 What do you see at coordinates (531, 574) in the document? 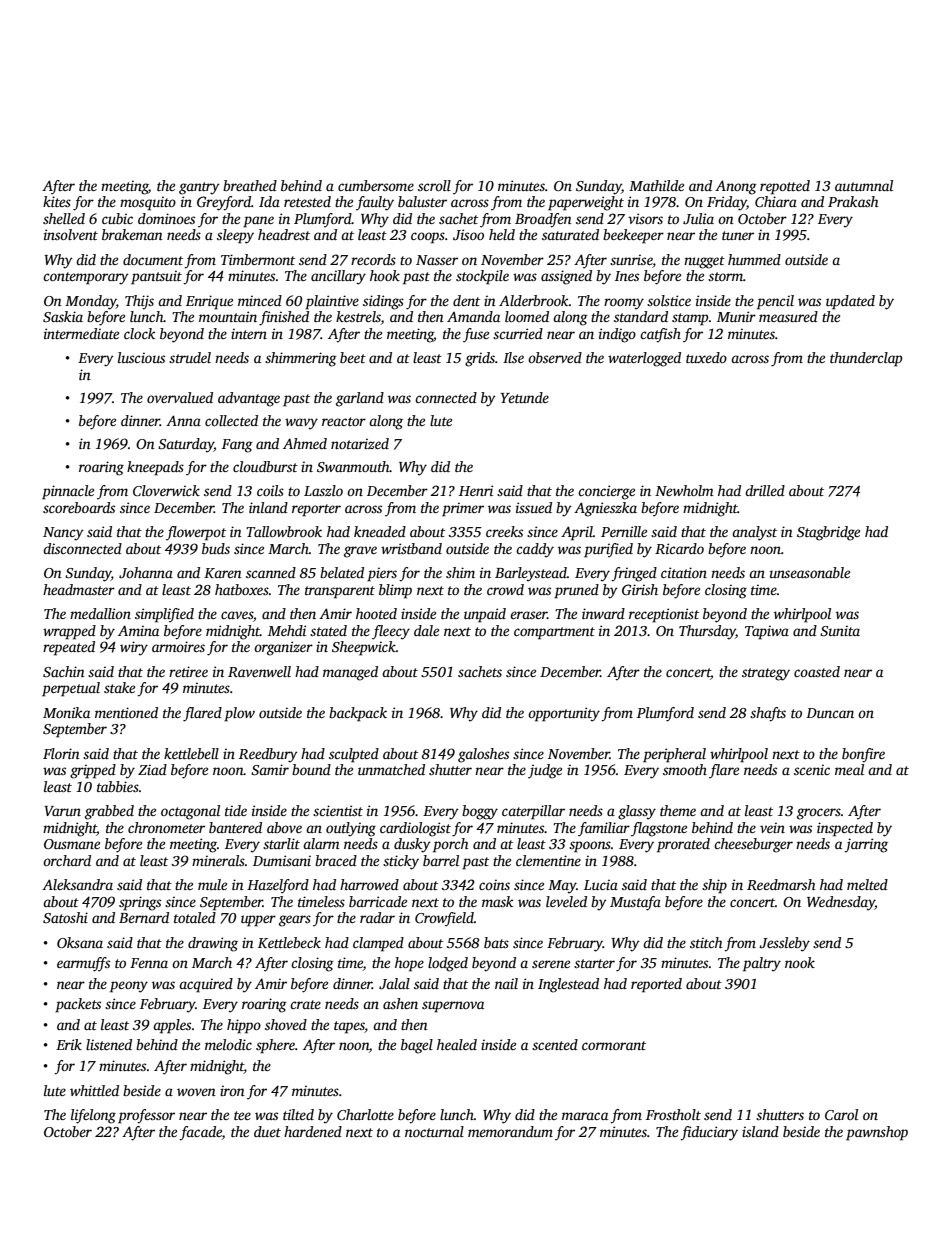
I see `Barleystead` at bounding box center [531, 574].
